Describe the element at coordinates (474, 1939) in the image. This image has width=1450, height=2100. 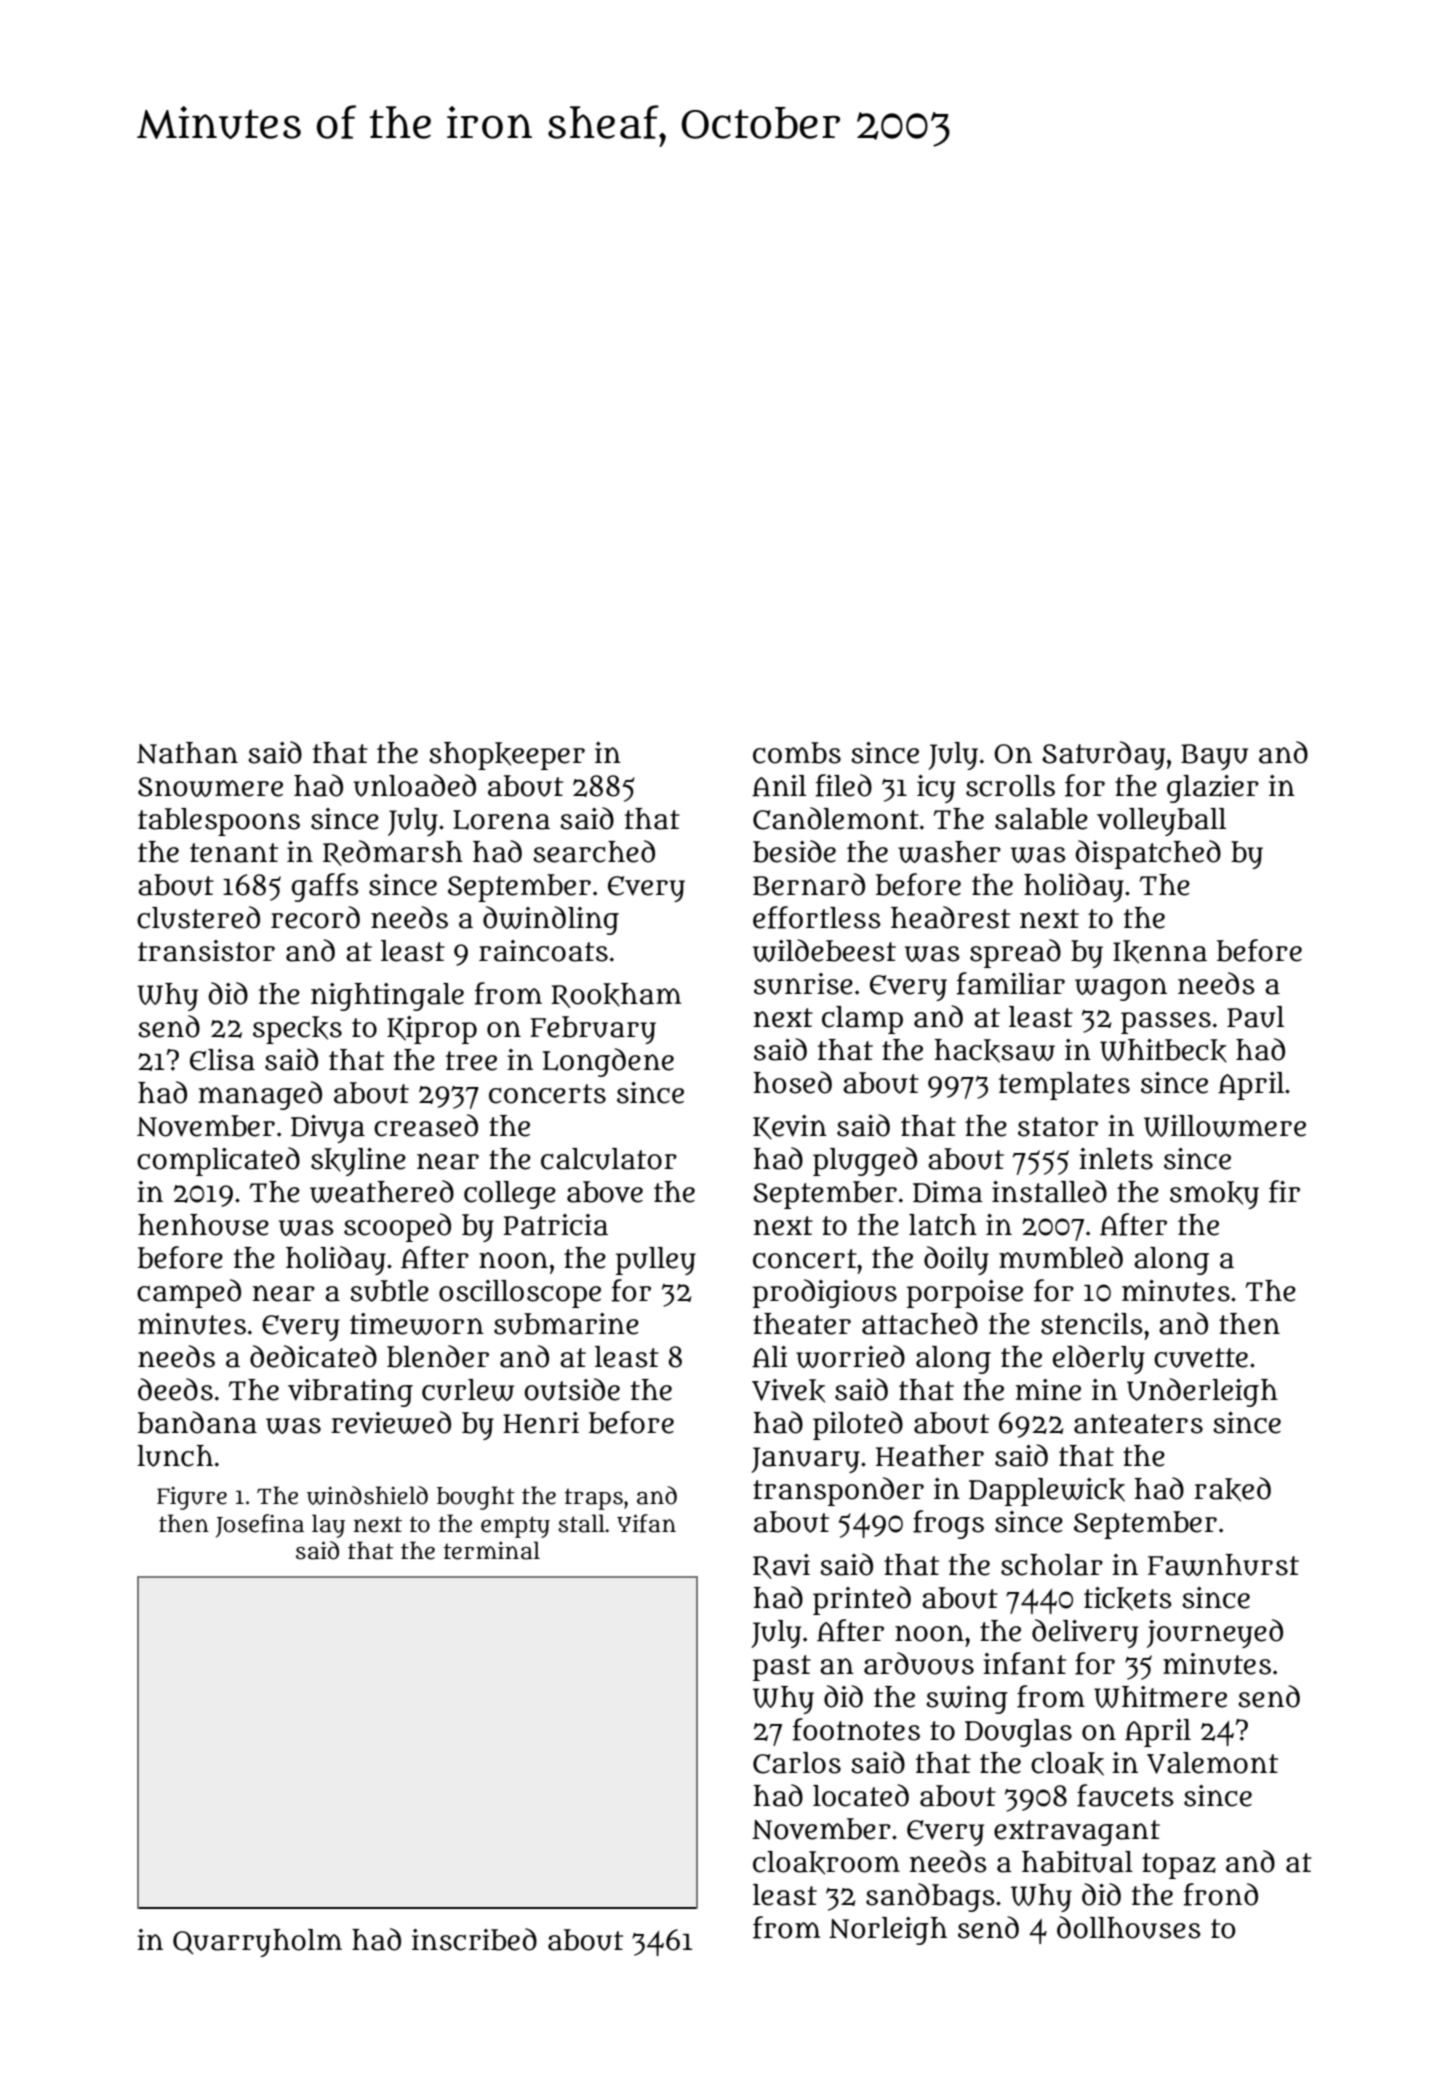
I see `inscribed` at that location.
